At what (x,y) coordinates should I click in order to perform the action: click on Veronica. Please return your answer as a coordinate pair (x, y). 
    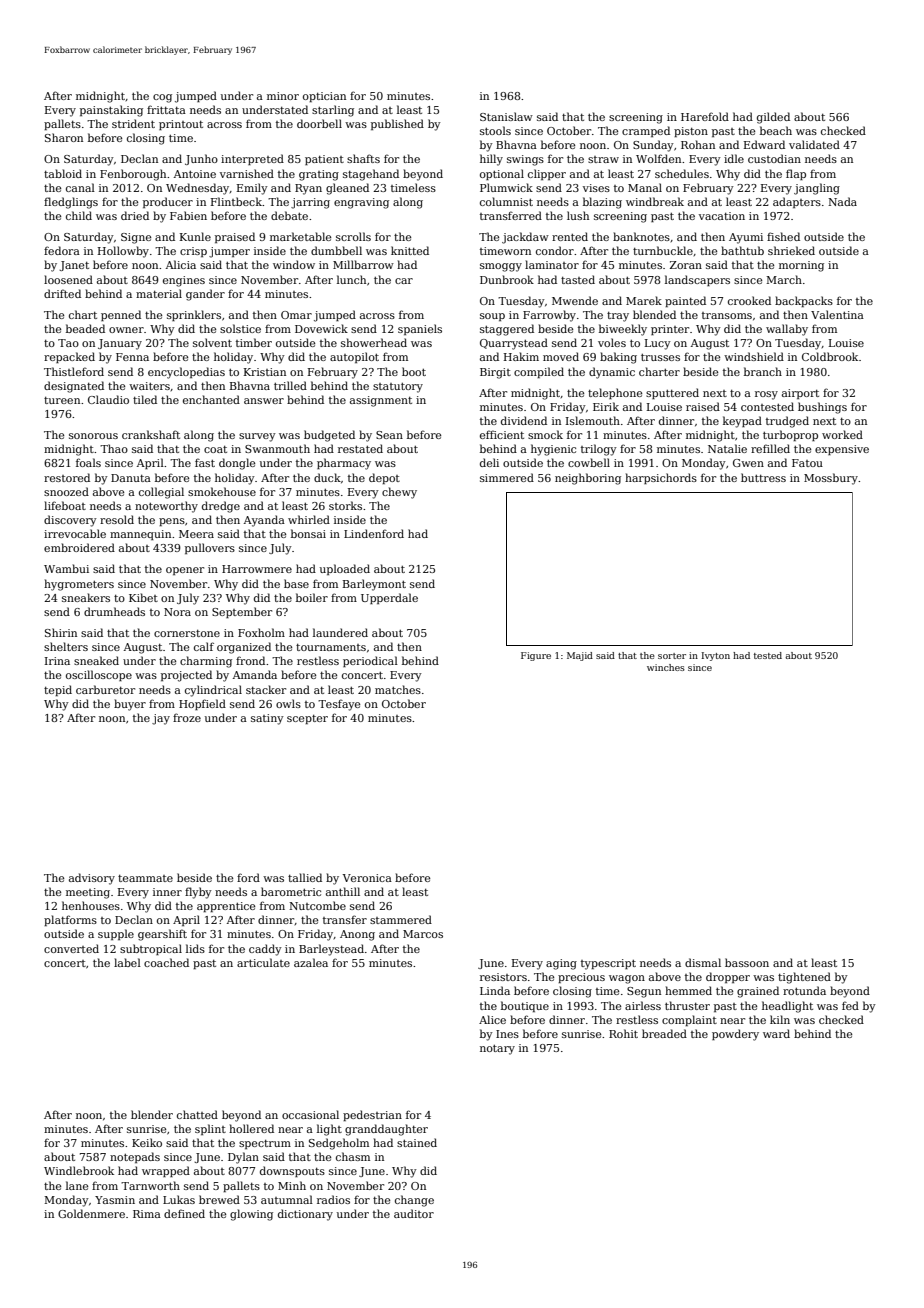
    Looking at the image, I should click on (367, 878).
